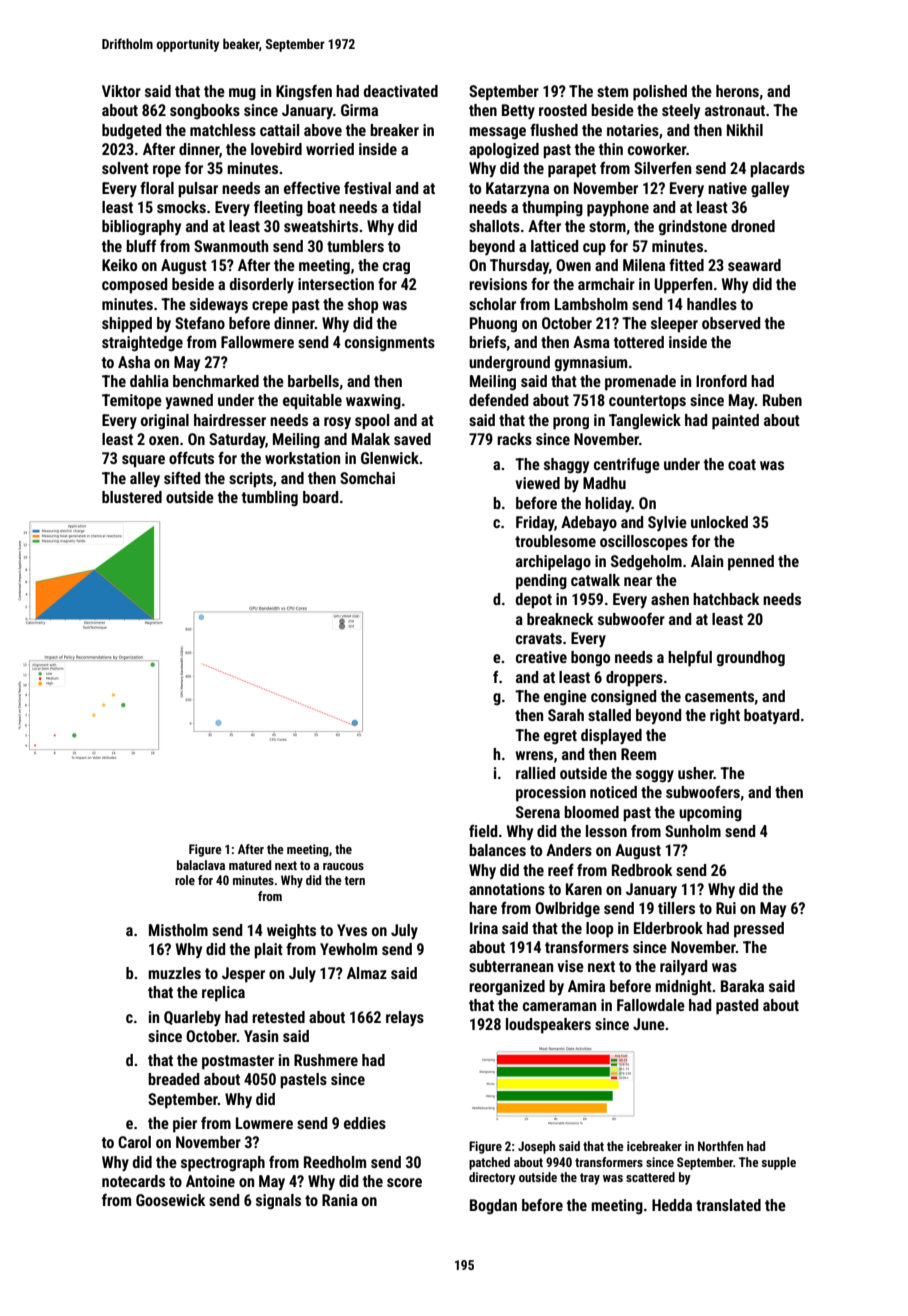 This document has width=908, height=1316. Describe the element at coordinates (170, 1200) in the document. I see `Goosewick` at that location.
